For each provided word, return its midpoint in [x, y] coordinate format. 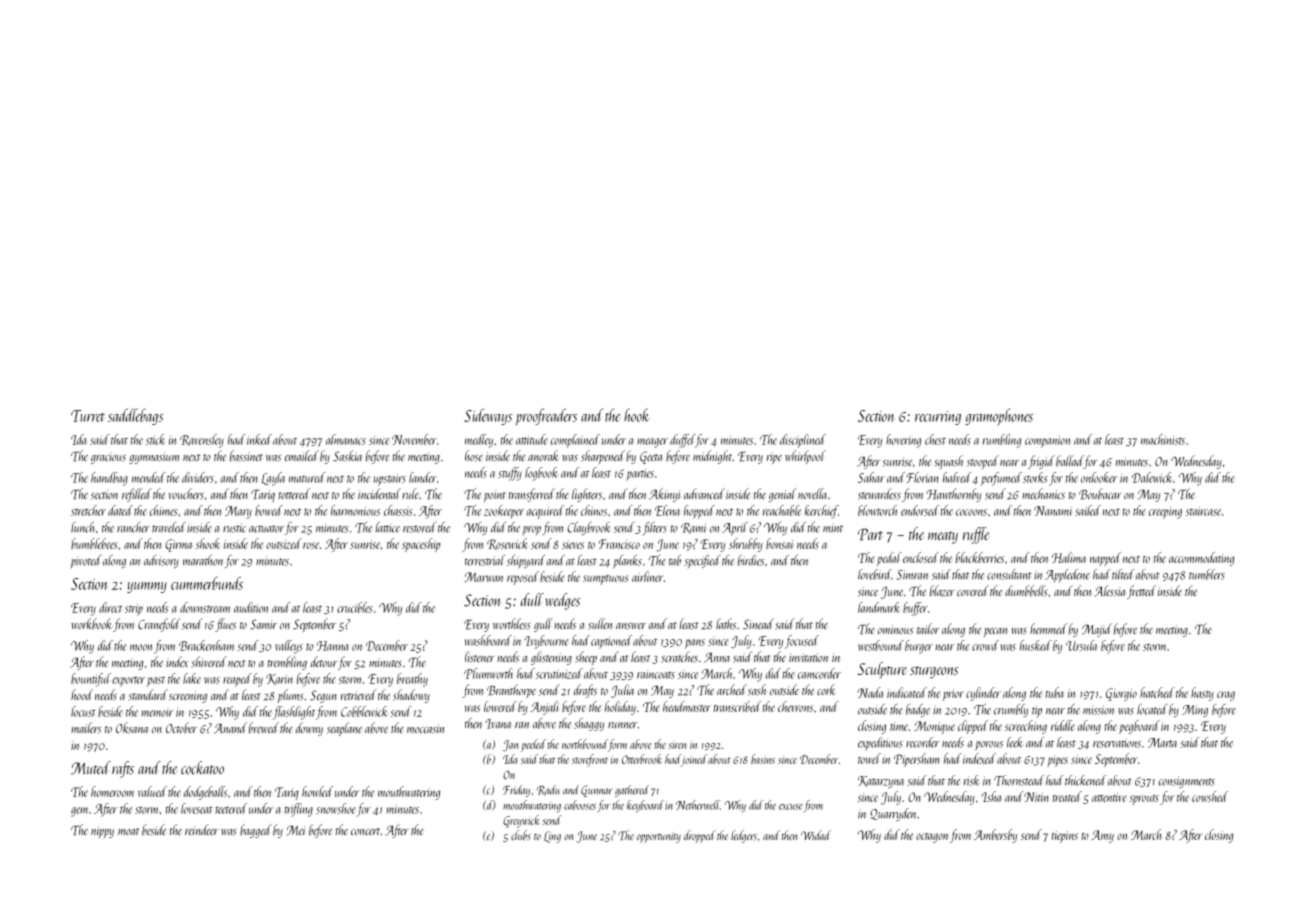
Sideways [488, 416]
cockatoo [202, 768]
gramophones [999, 417]
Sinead [758, 624]
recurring [938, 418]
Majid [1097, 630]
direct [110, 607]
